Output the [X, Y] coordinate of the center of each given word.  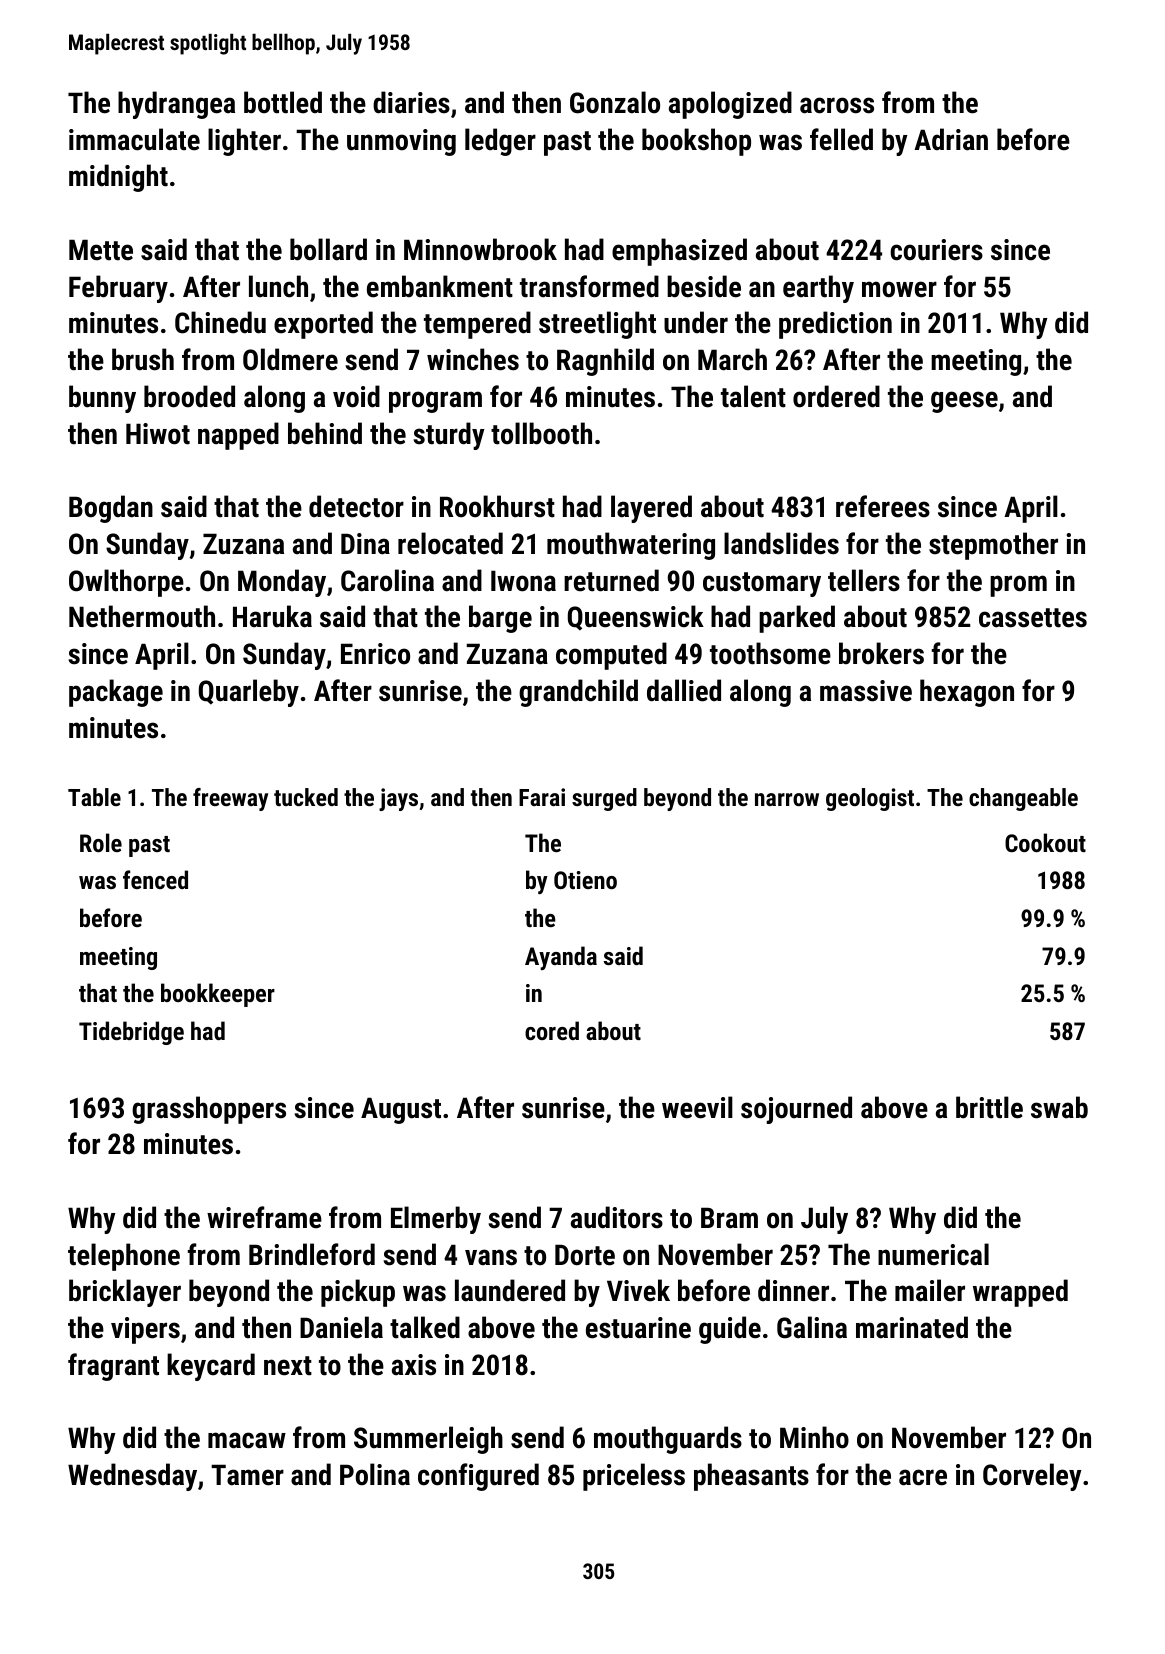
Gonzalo [615, 102]
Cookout [1045, 842]
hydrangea [176, 105]
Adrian [951, 139]
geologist [870, 799]
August [401, 1110]
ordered [836, 396]
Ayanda [561, 958]
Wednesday [132, 1477]
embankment [440, 286]
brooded [189, 396]
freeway [230, 799]
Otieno [585, 880]
